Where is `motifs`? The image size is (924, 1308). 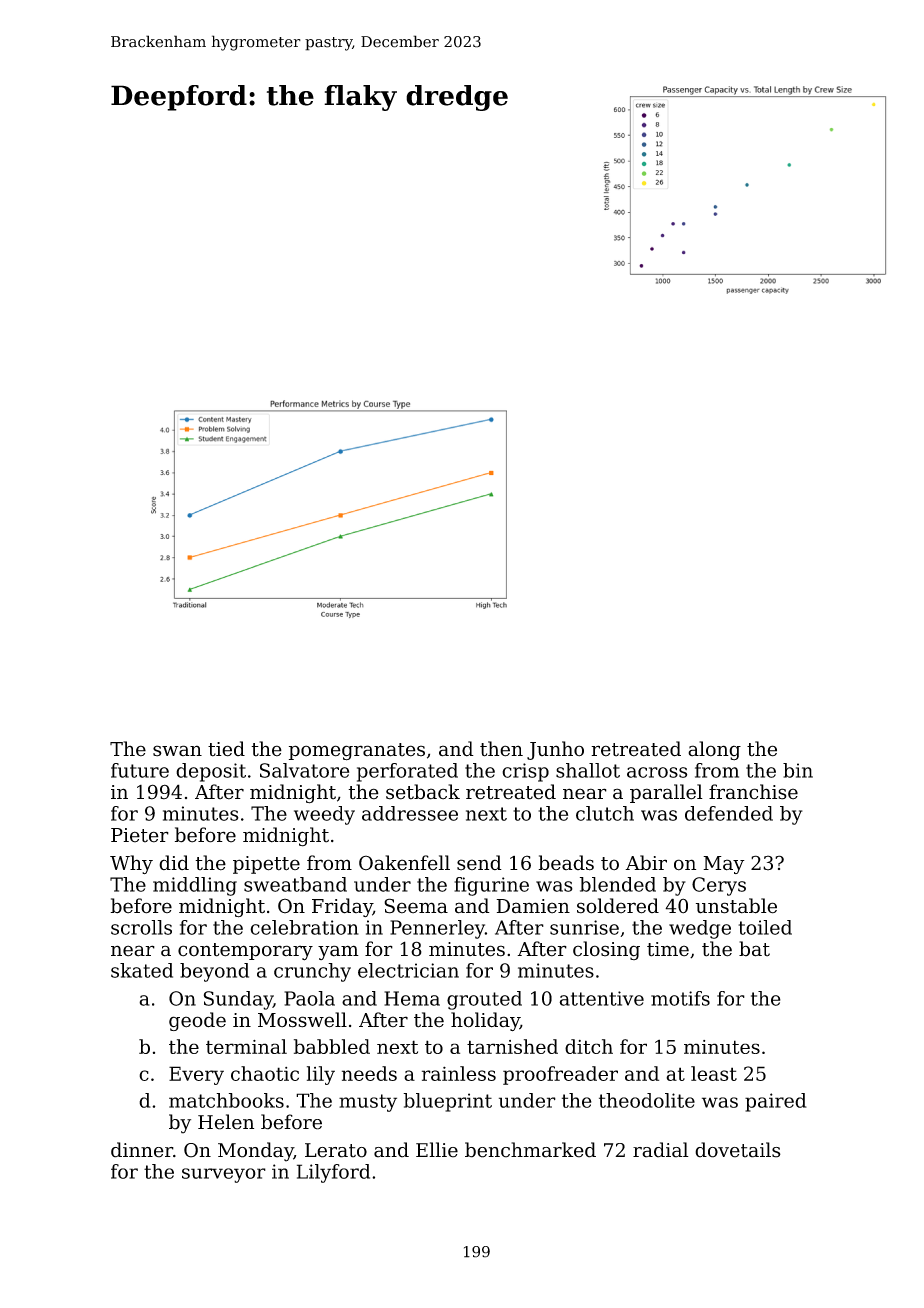 motifs is located at coordinates (680, 998).
